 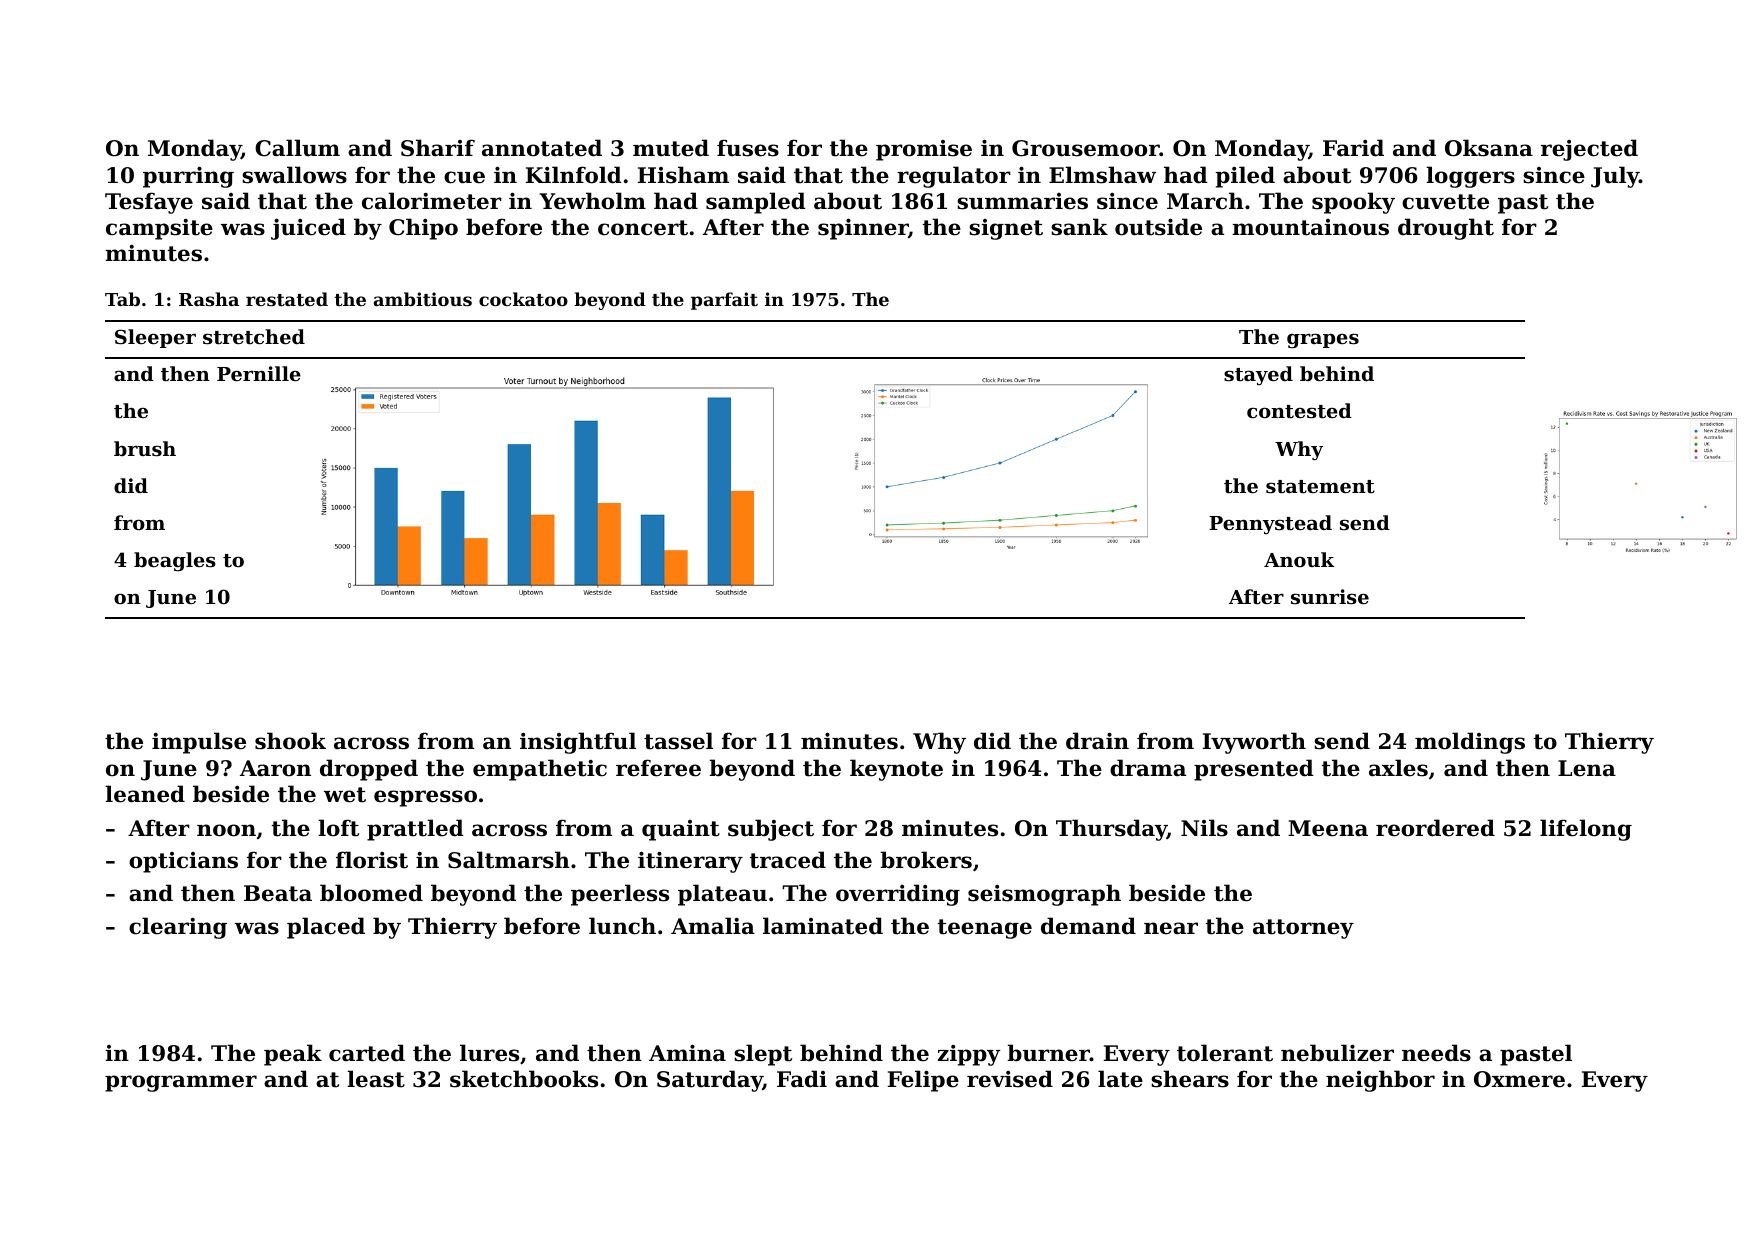 What do you see at coordinates (259, 373) in the image?
I see `Pernille` at bounding box center [259, 373].
